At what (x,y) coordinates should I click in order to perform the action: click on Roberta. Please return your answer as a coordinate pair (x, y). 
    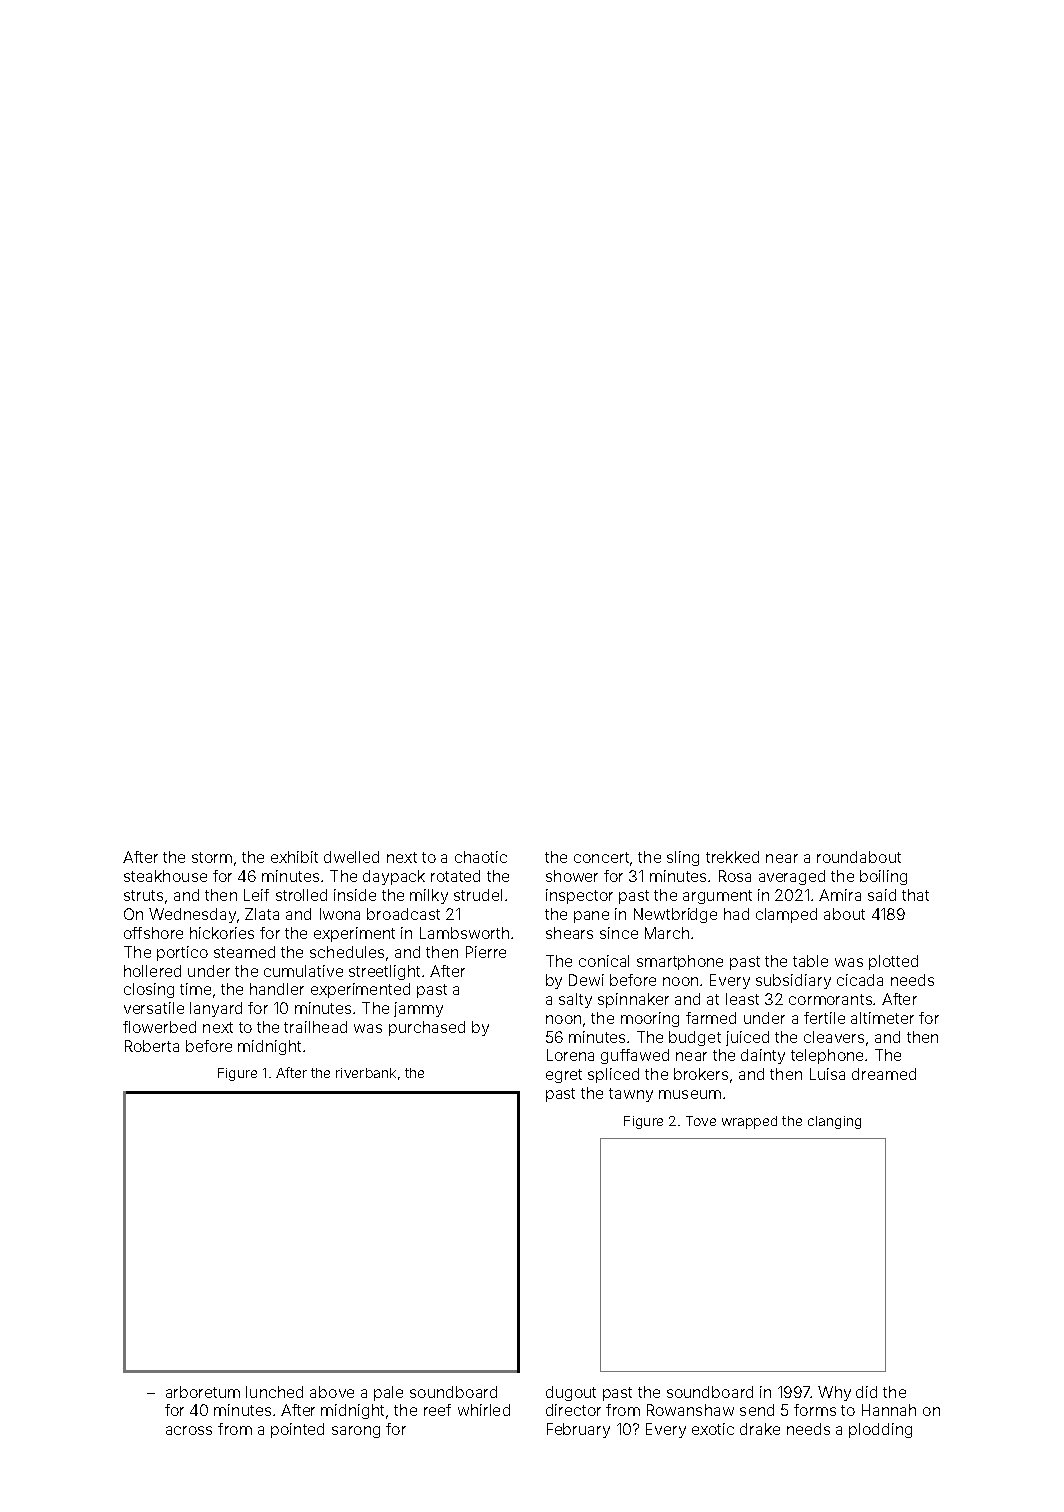
    Looking at the image, I should click on (152, 1046).
